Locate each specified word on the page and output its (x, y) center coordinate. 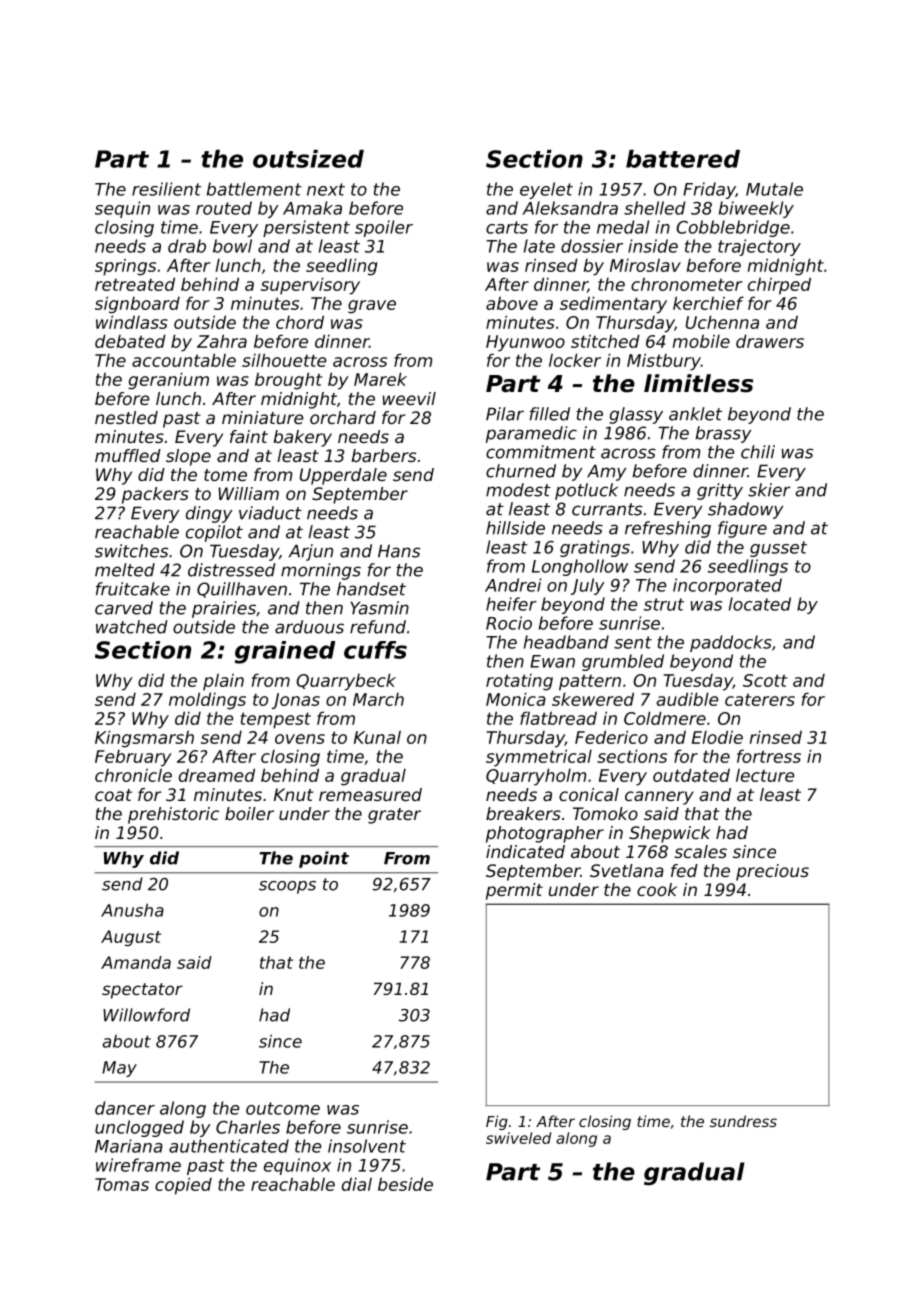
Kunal (377, 737)
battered (683, 159)
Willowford (146, 1015)
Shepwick (670, 834)
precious (772, 872)
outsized (308, 159)
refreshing (668, 529)
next (326, 189)
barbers (383, 455)
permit (514, 891)
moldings (207, 701)
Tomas (122, 1184)
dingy (209, 514)
